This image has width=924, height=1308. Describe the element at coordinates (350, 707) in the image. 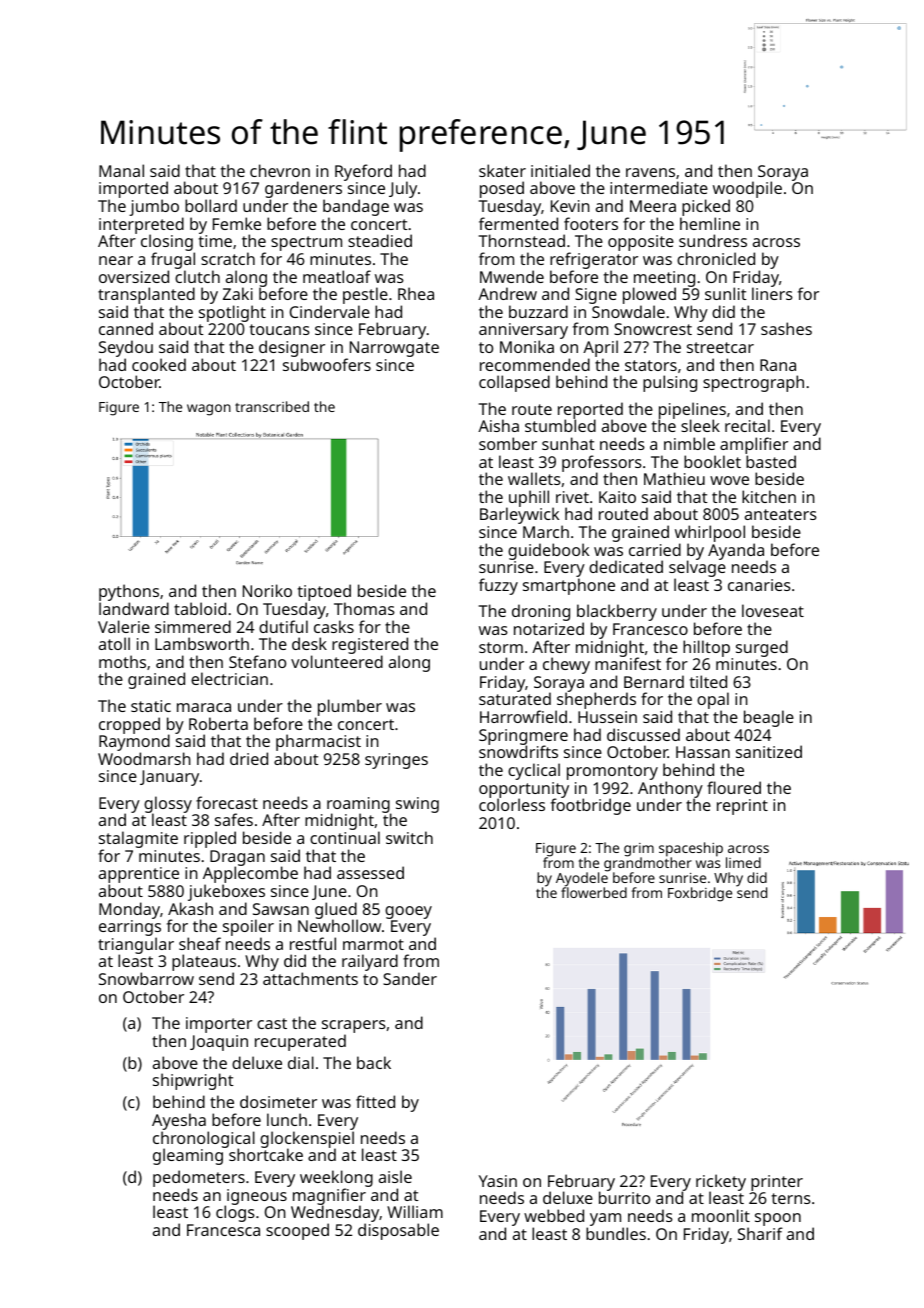

I see `plumber` at that location.
